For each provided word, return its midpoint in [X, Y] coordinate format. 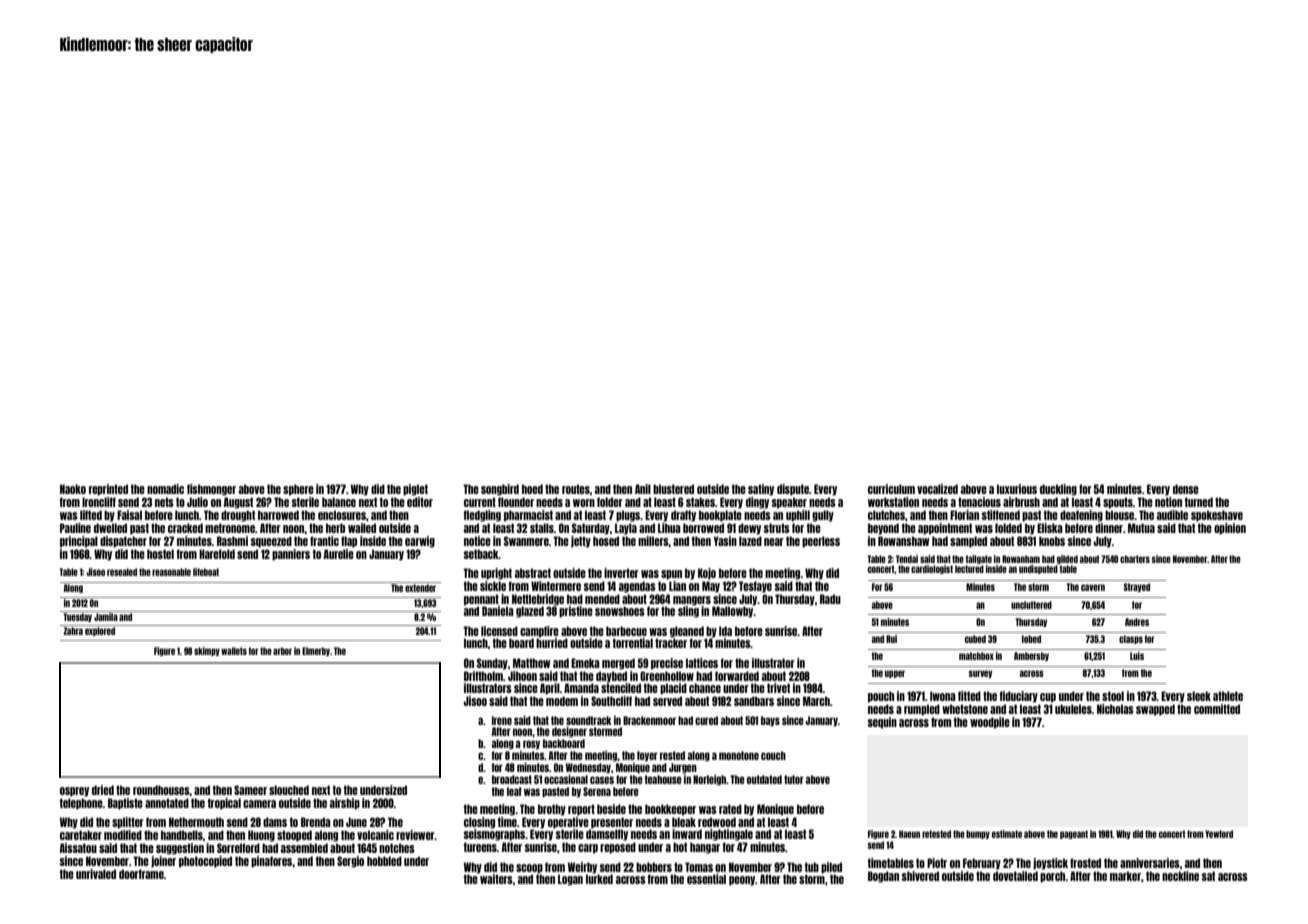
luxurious [1017, 489]
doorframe [141, 874]
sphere [298, 490]
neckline [1180, 876]
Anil [643, 489]
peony [742, 881]
